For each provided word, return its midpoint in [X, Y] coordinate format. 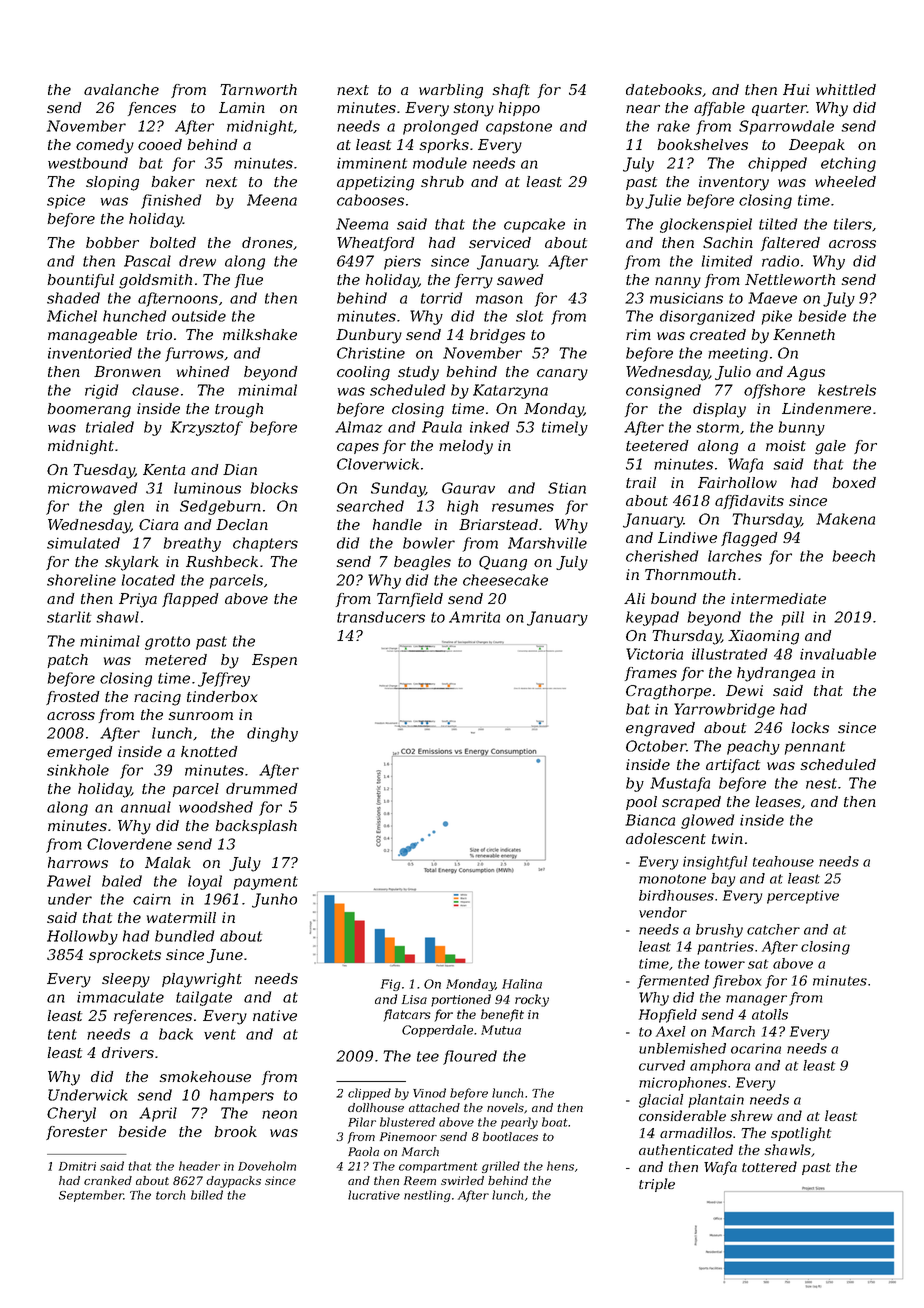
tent [62, 1034]
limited [727, 261]
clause [155, 390]
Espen [274, 661]
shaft [511, 91]
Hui [796, 89]
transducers [381, 617]
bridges [497, 336]
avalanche [121, 89]
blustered [407, 1122]
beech [854, 556]
